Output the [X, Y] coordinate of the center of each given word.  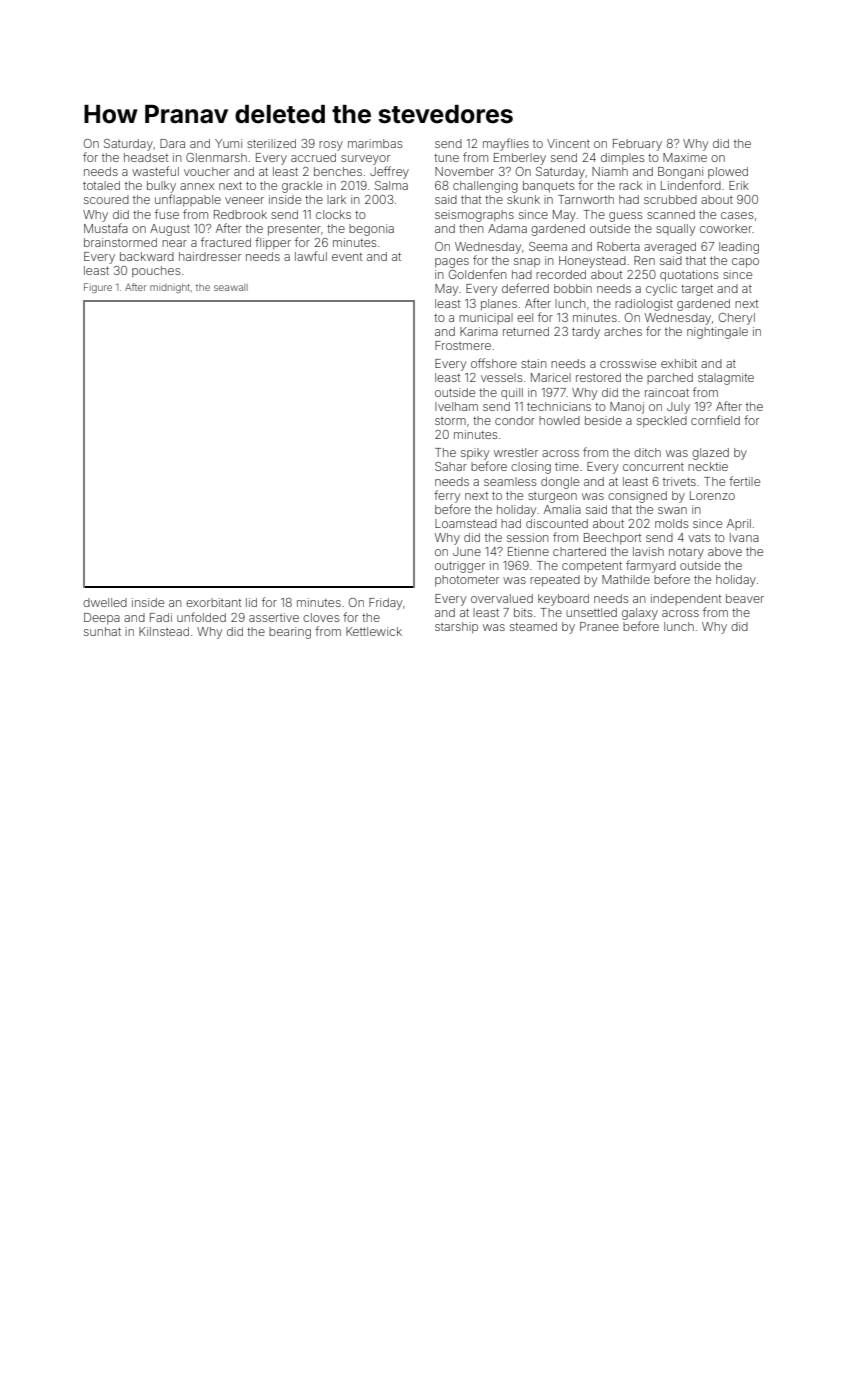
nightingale [717, 333]
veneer [244, 200]
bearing [290, 633]
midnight [170, 288]
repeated [555, 581]
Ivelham [456, 406]
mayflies [506, 144]
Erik [739, 185]
